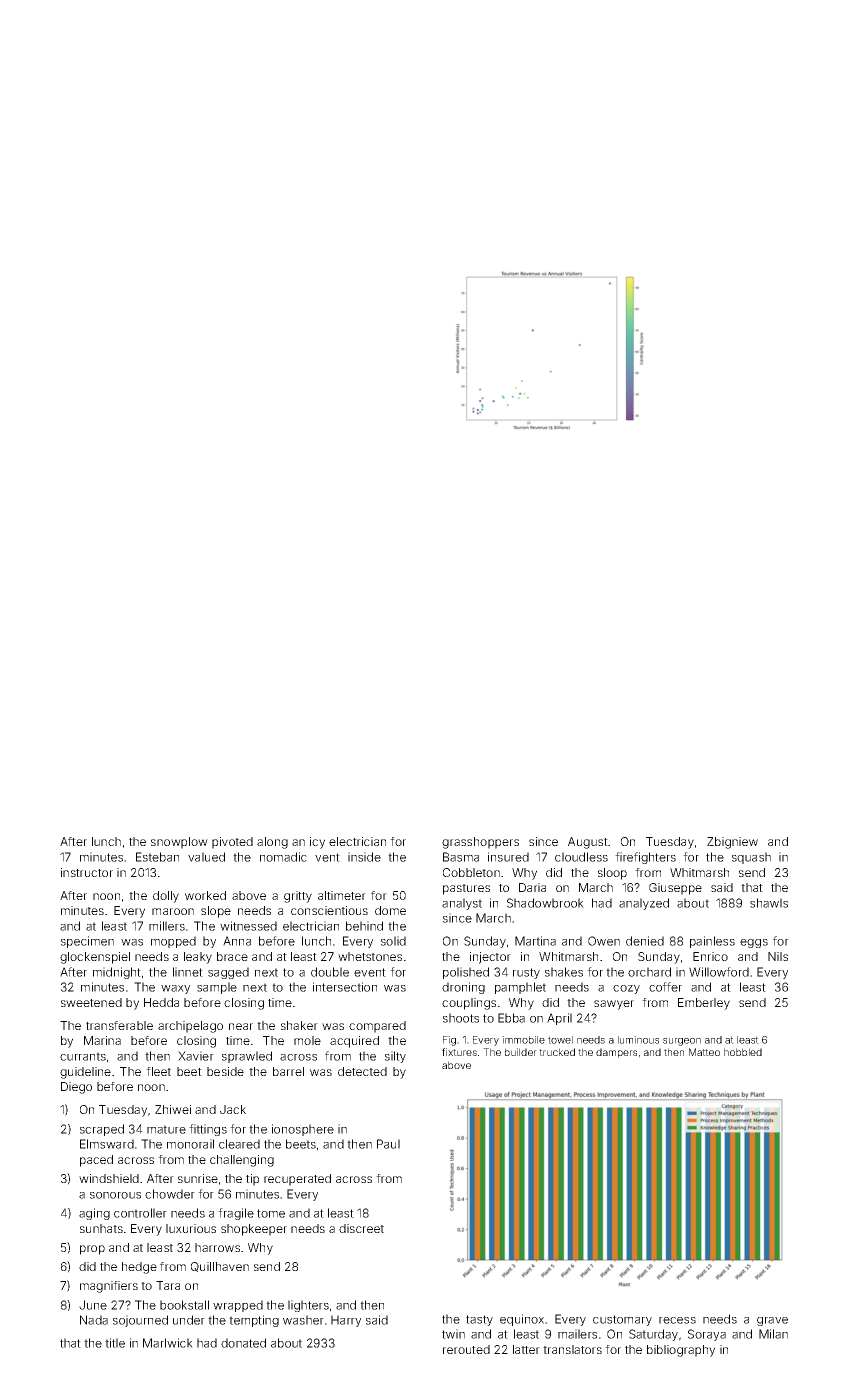  I want to click on Emberley, so click(704, 1004).
